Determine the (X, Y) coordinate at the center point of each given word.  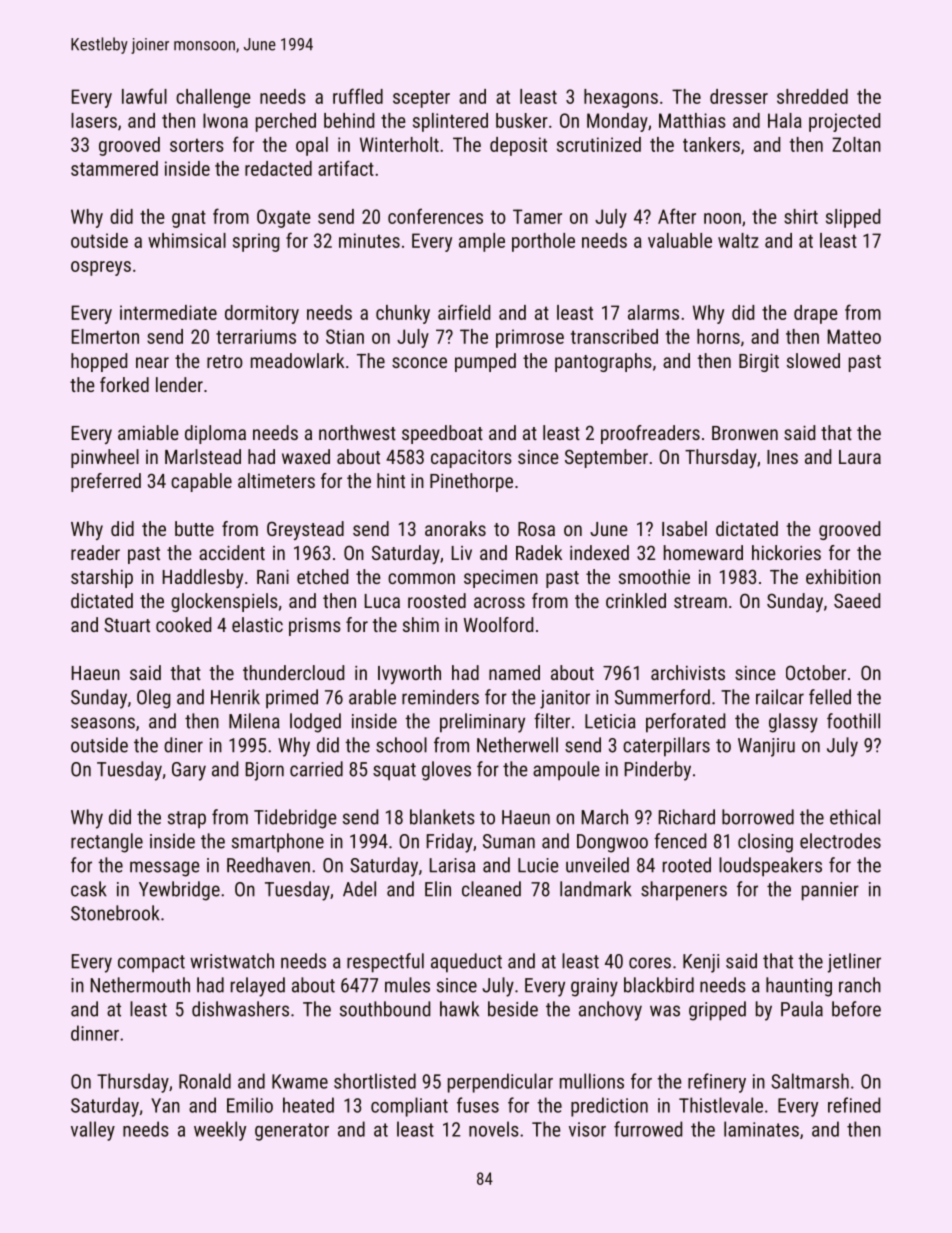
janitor (565, 699)
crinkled (636, 600)
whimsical (187, 240)
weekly (220, 1131)
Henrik (235, 697)
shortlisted (375, 1081)
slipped (853, 218)
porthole (543, 242)
